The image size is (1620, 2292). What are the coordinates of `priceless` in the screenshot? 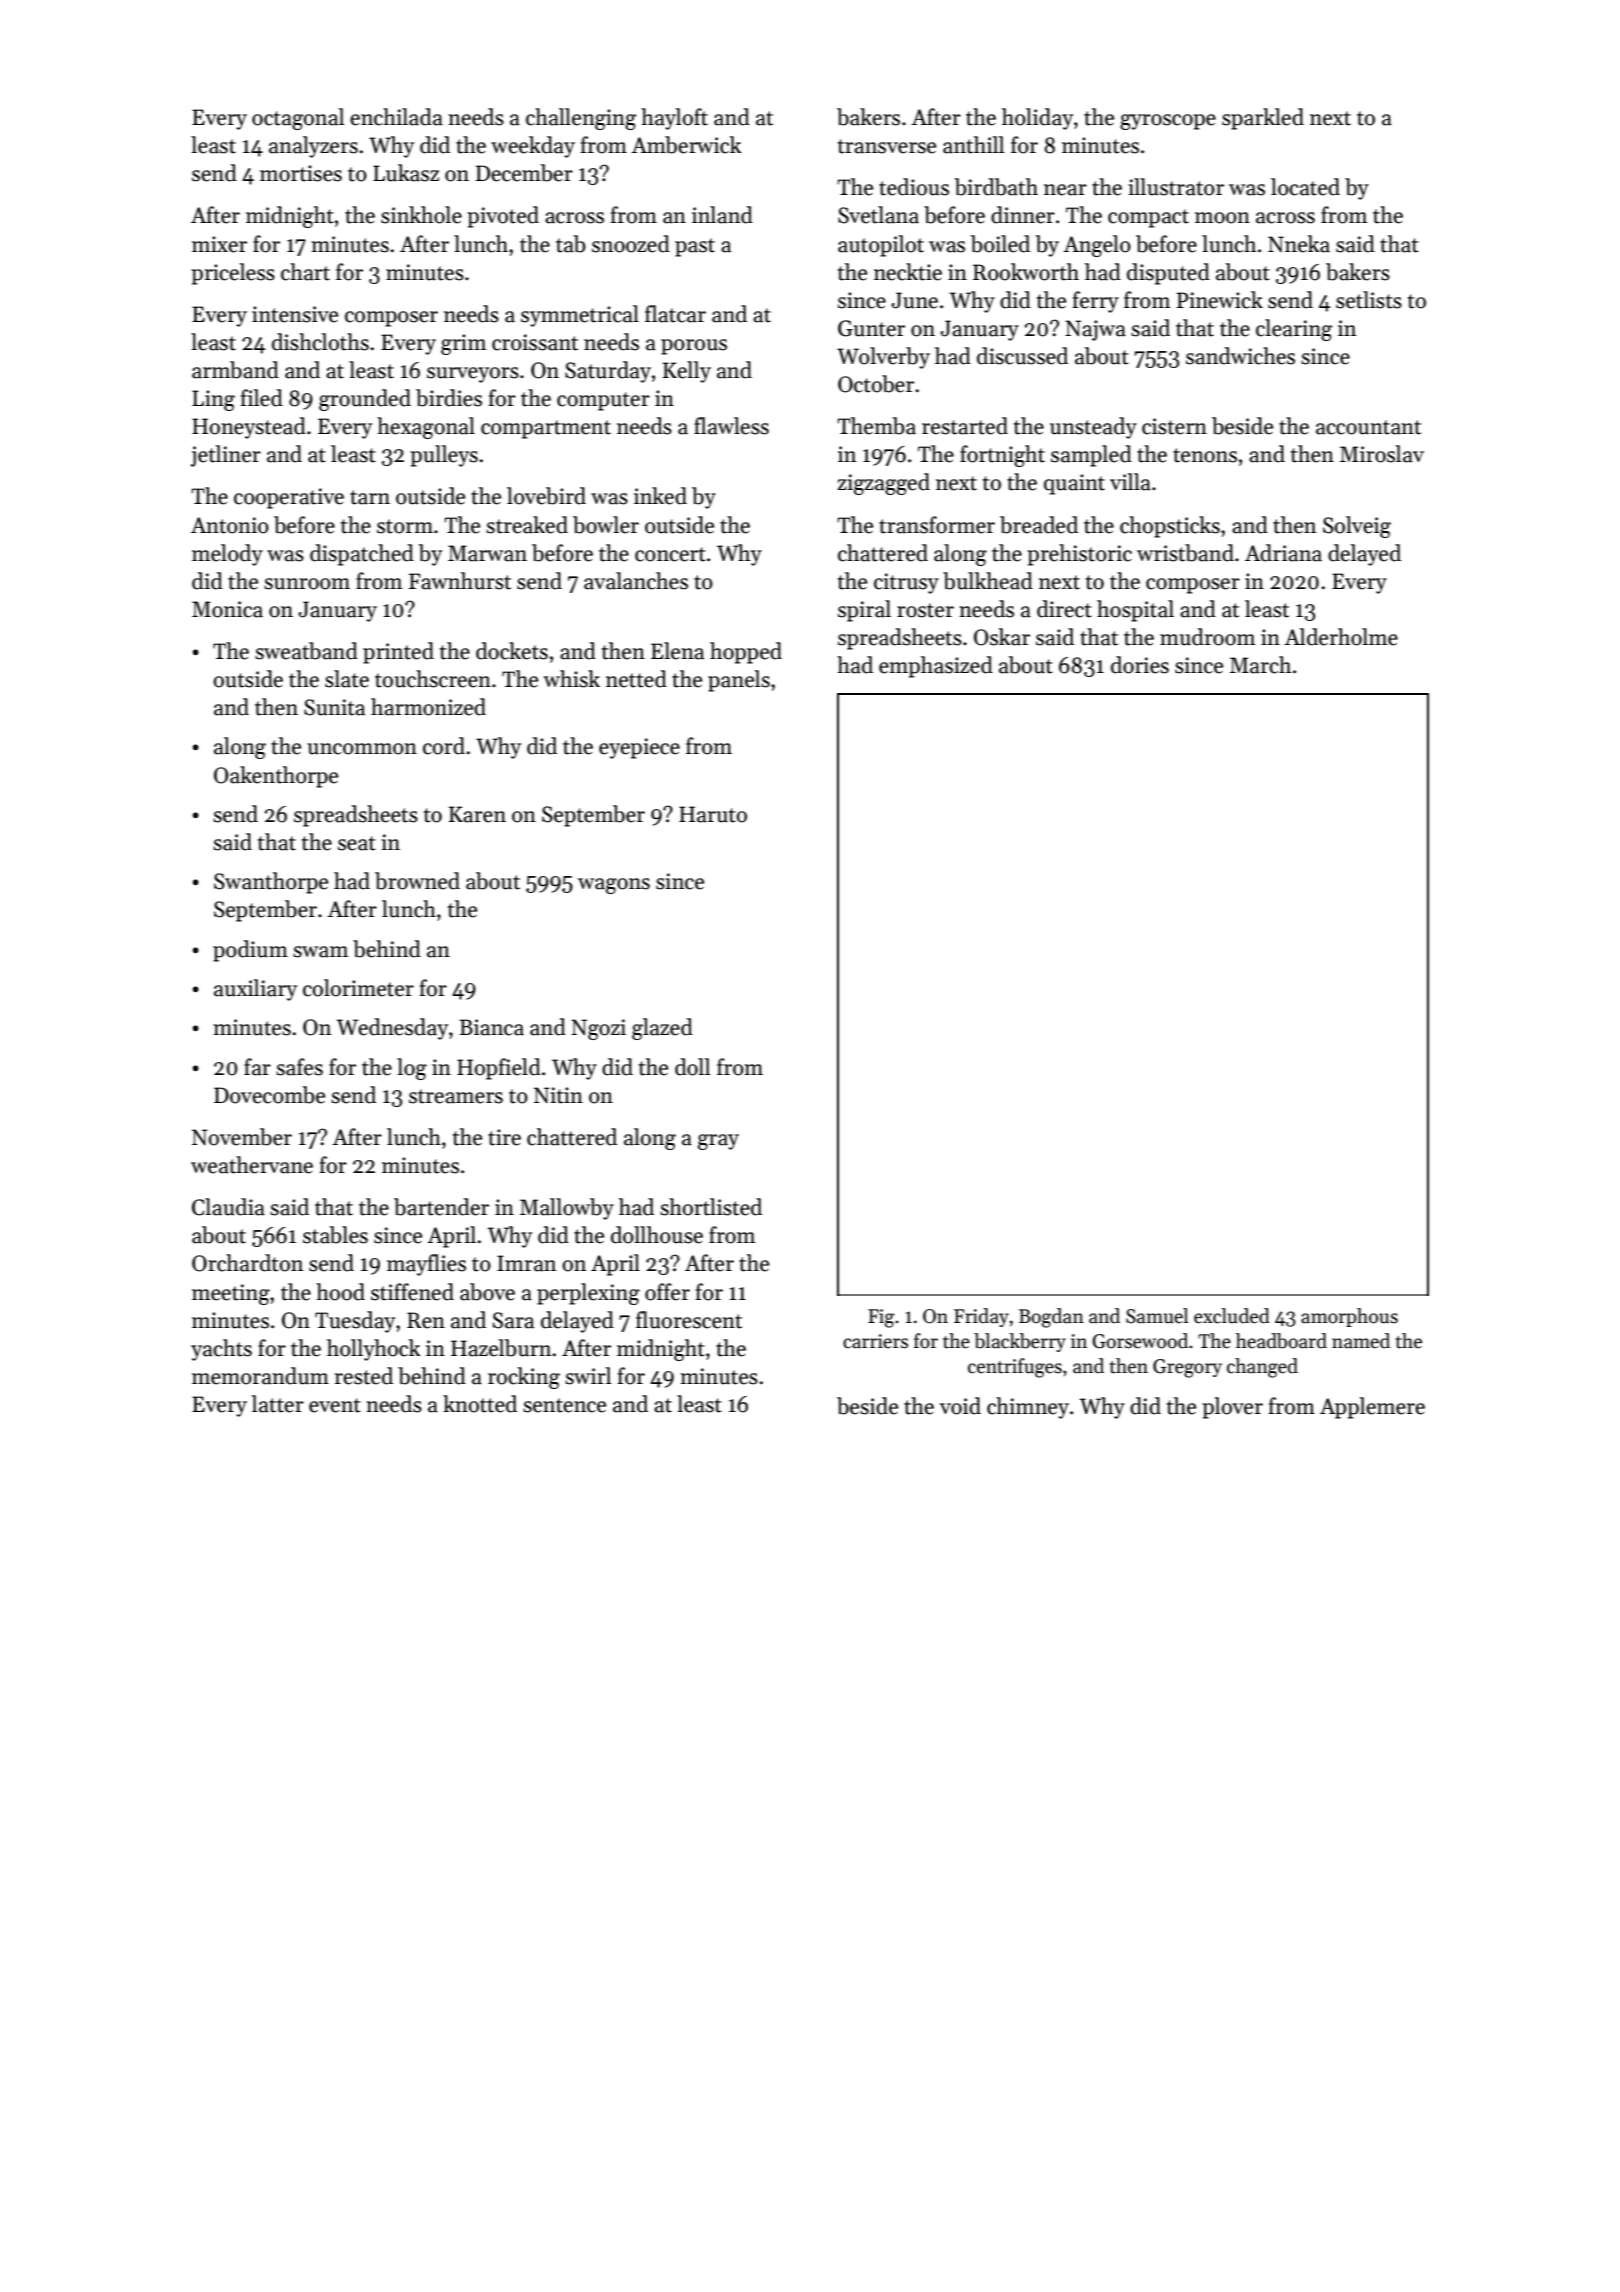 It's located at (233, 274).
